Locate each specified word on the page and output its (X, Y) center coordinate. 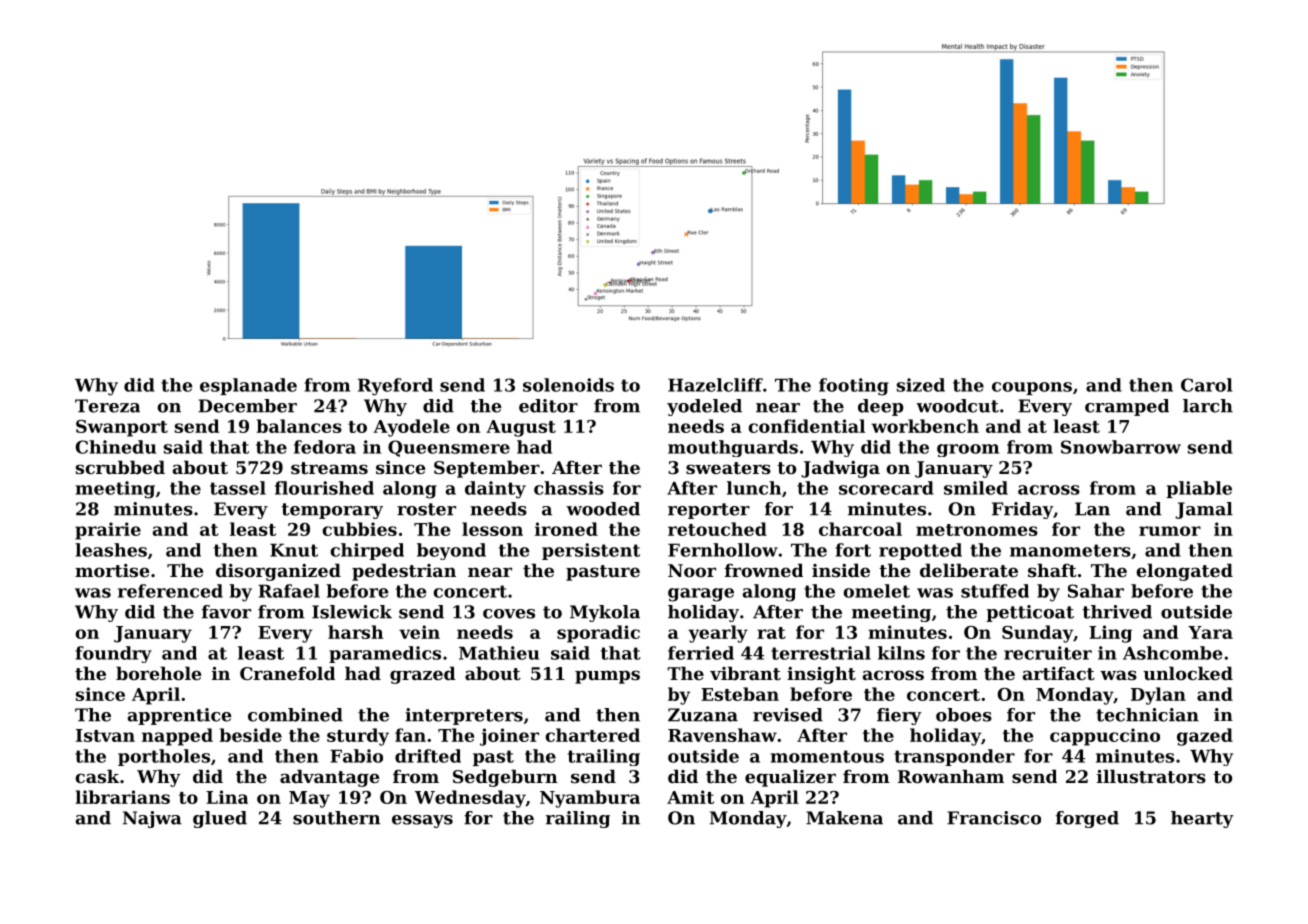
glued (220, 819)
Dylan (1158, 696)
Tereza (107, 406)
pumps (607, 677)
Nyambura (590, 799)
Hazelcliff (715, 385)
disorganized (278, 572)
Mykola (605, 613)
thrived (1117, 612)
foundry (113, 654)
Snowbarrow (1121, 447)
